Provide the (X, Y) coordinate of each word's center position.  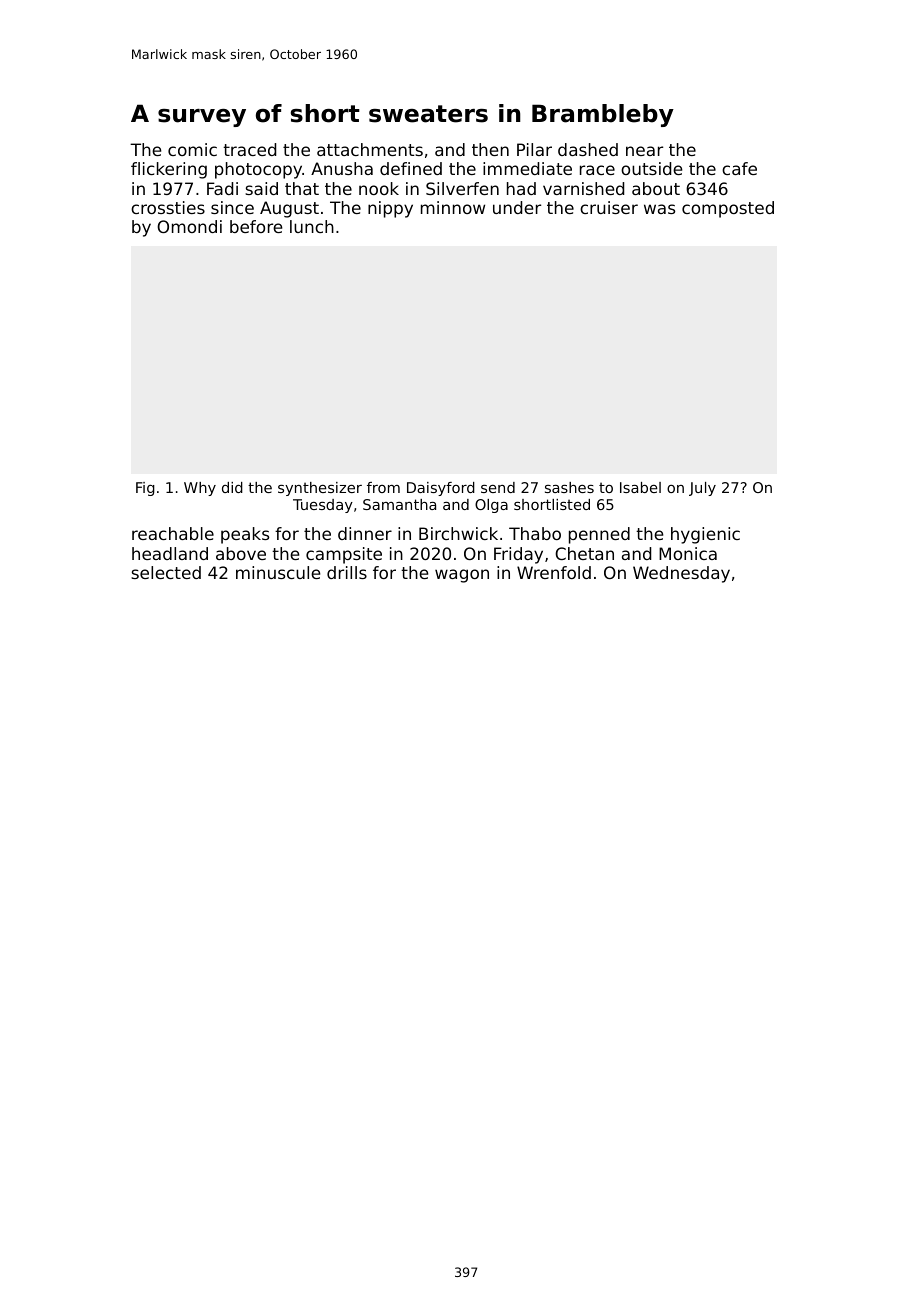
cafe (739, 168)
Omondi (189, 226)
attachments (370, 149)
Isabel (640, 487)
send (498, 487)
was (659, 209)
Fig (145, 489)
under (517, 207)
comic (192, 149)
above (241, 553)
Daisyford (441, 489)
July (702, 489)
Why (200, 489)
